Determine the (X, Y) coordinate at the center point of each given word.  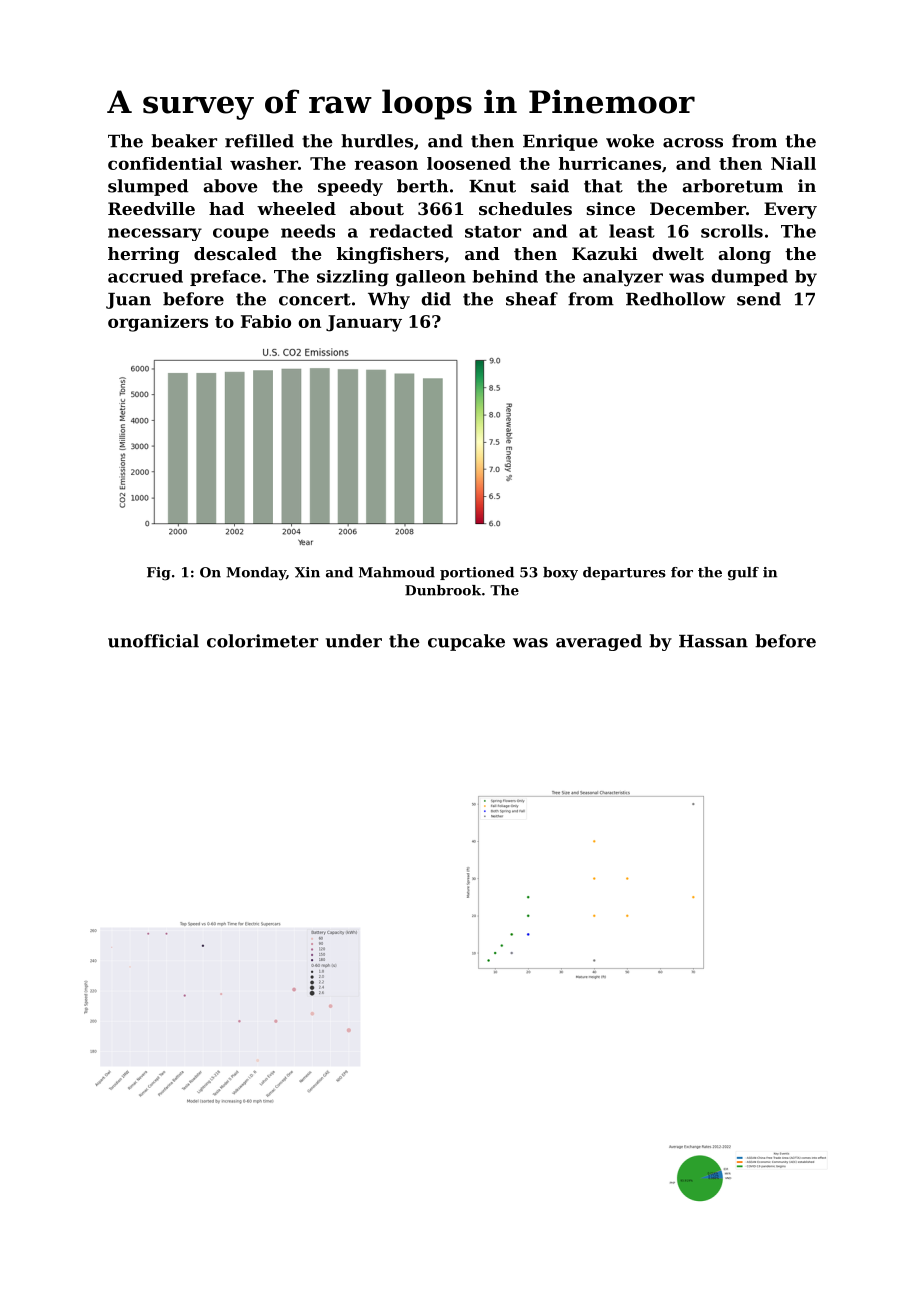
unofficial (153, 641)
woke (630, 141)
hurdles (377, 141)
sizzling (353, 278)
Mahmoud (397, 572)
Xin (307, 572)
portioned (477, 573)
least (632, 231)
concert (315, 299)
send (759, 299)
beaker (184, 141)
